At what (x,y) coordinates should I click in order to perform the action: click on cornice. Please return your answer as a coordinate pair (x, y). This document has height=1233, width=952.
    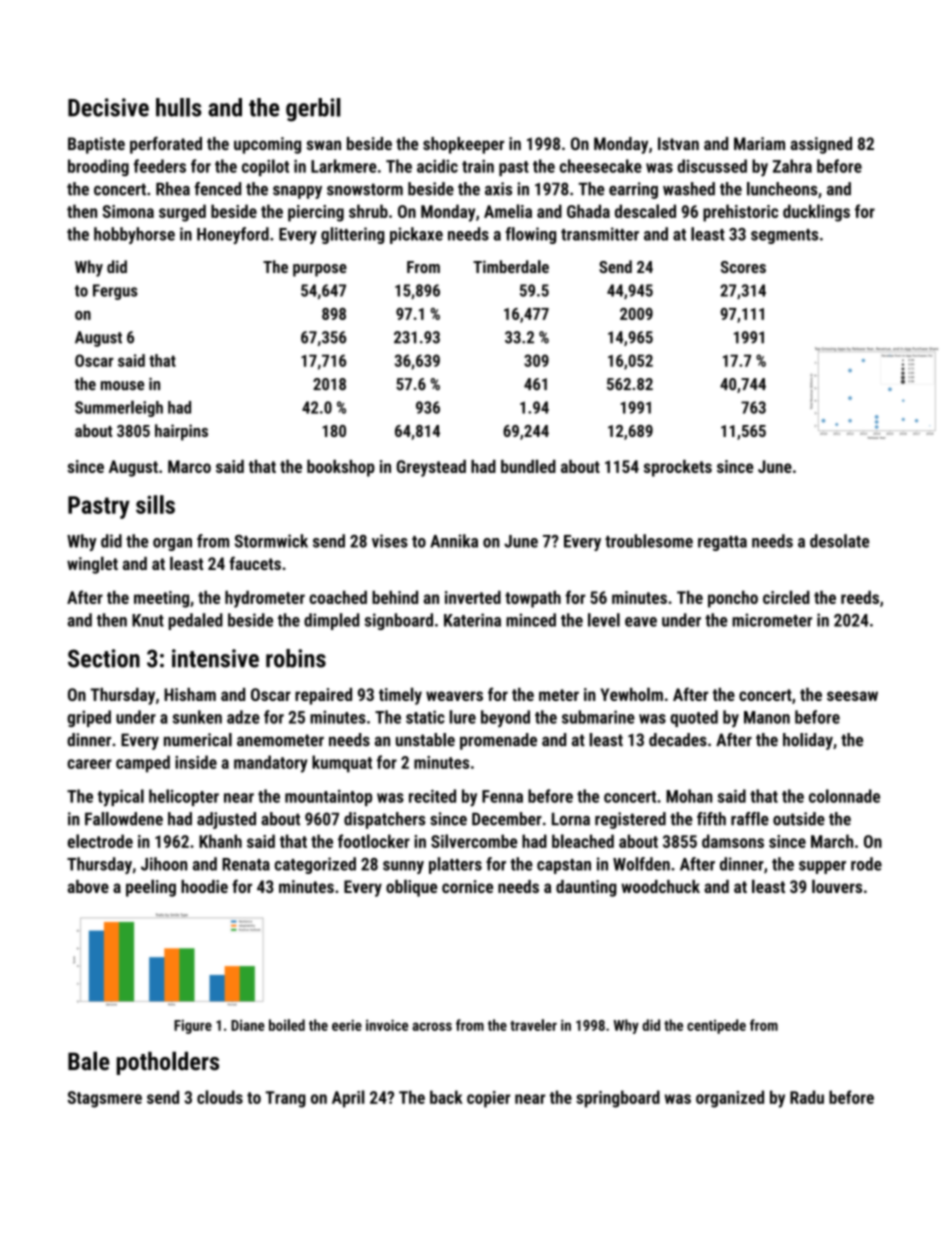
    Looking at the image, I should click on (467, 886).
